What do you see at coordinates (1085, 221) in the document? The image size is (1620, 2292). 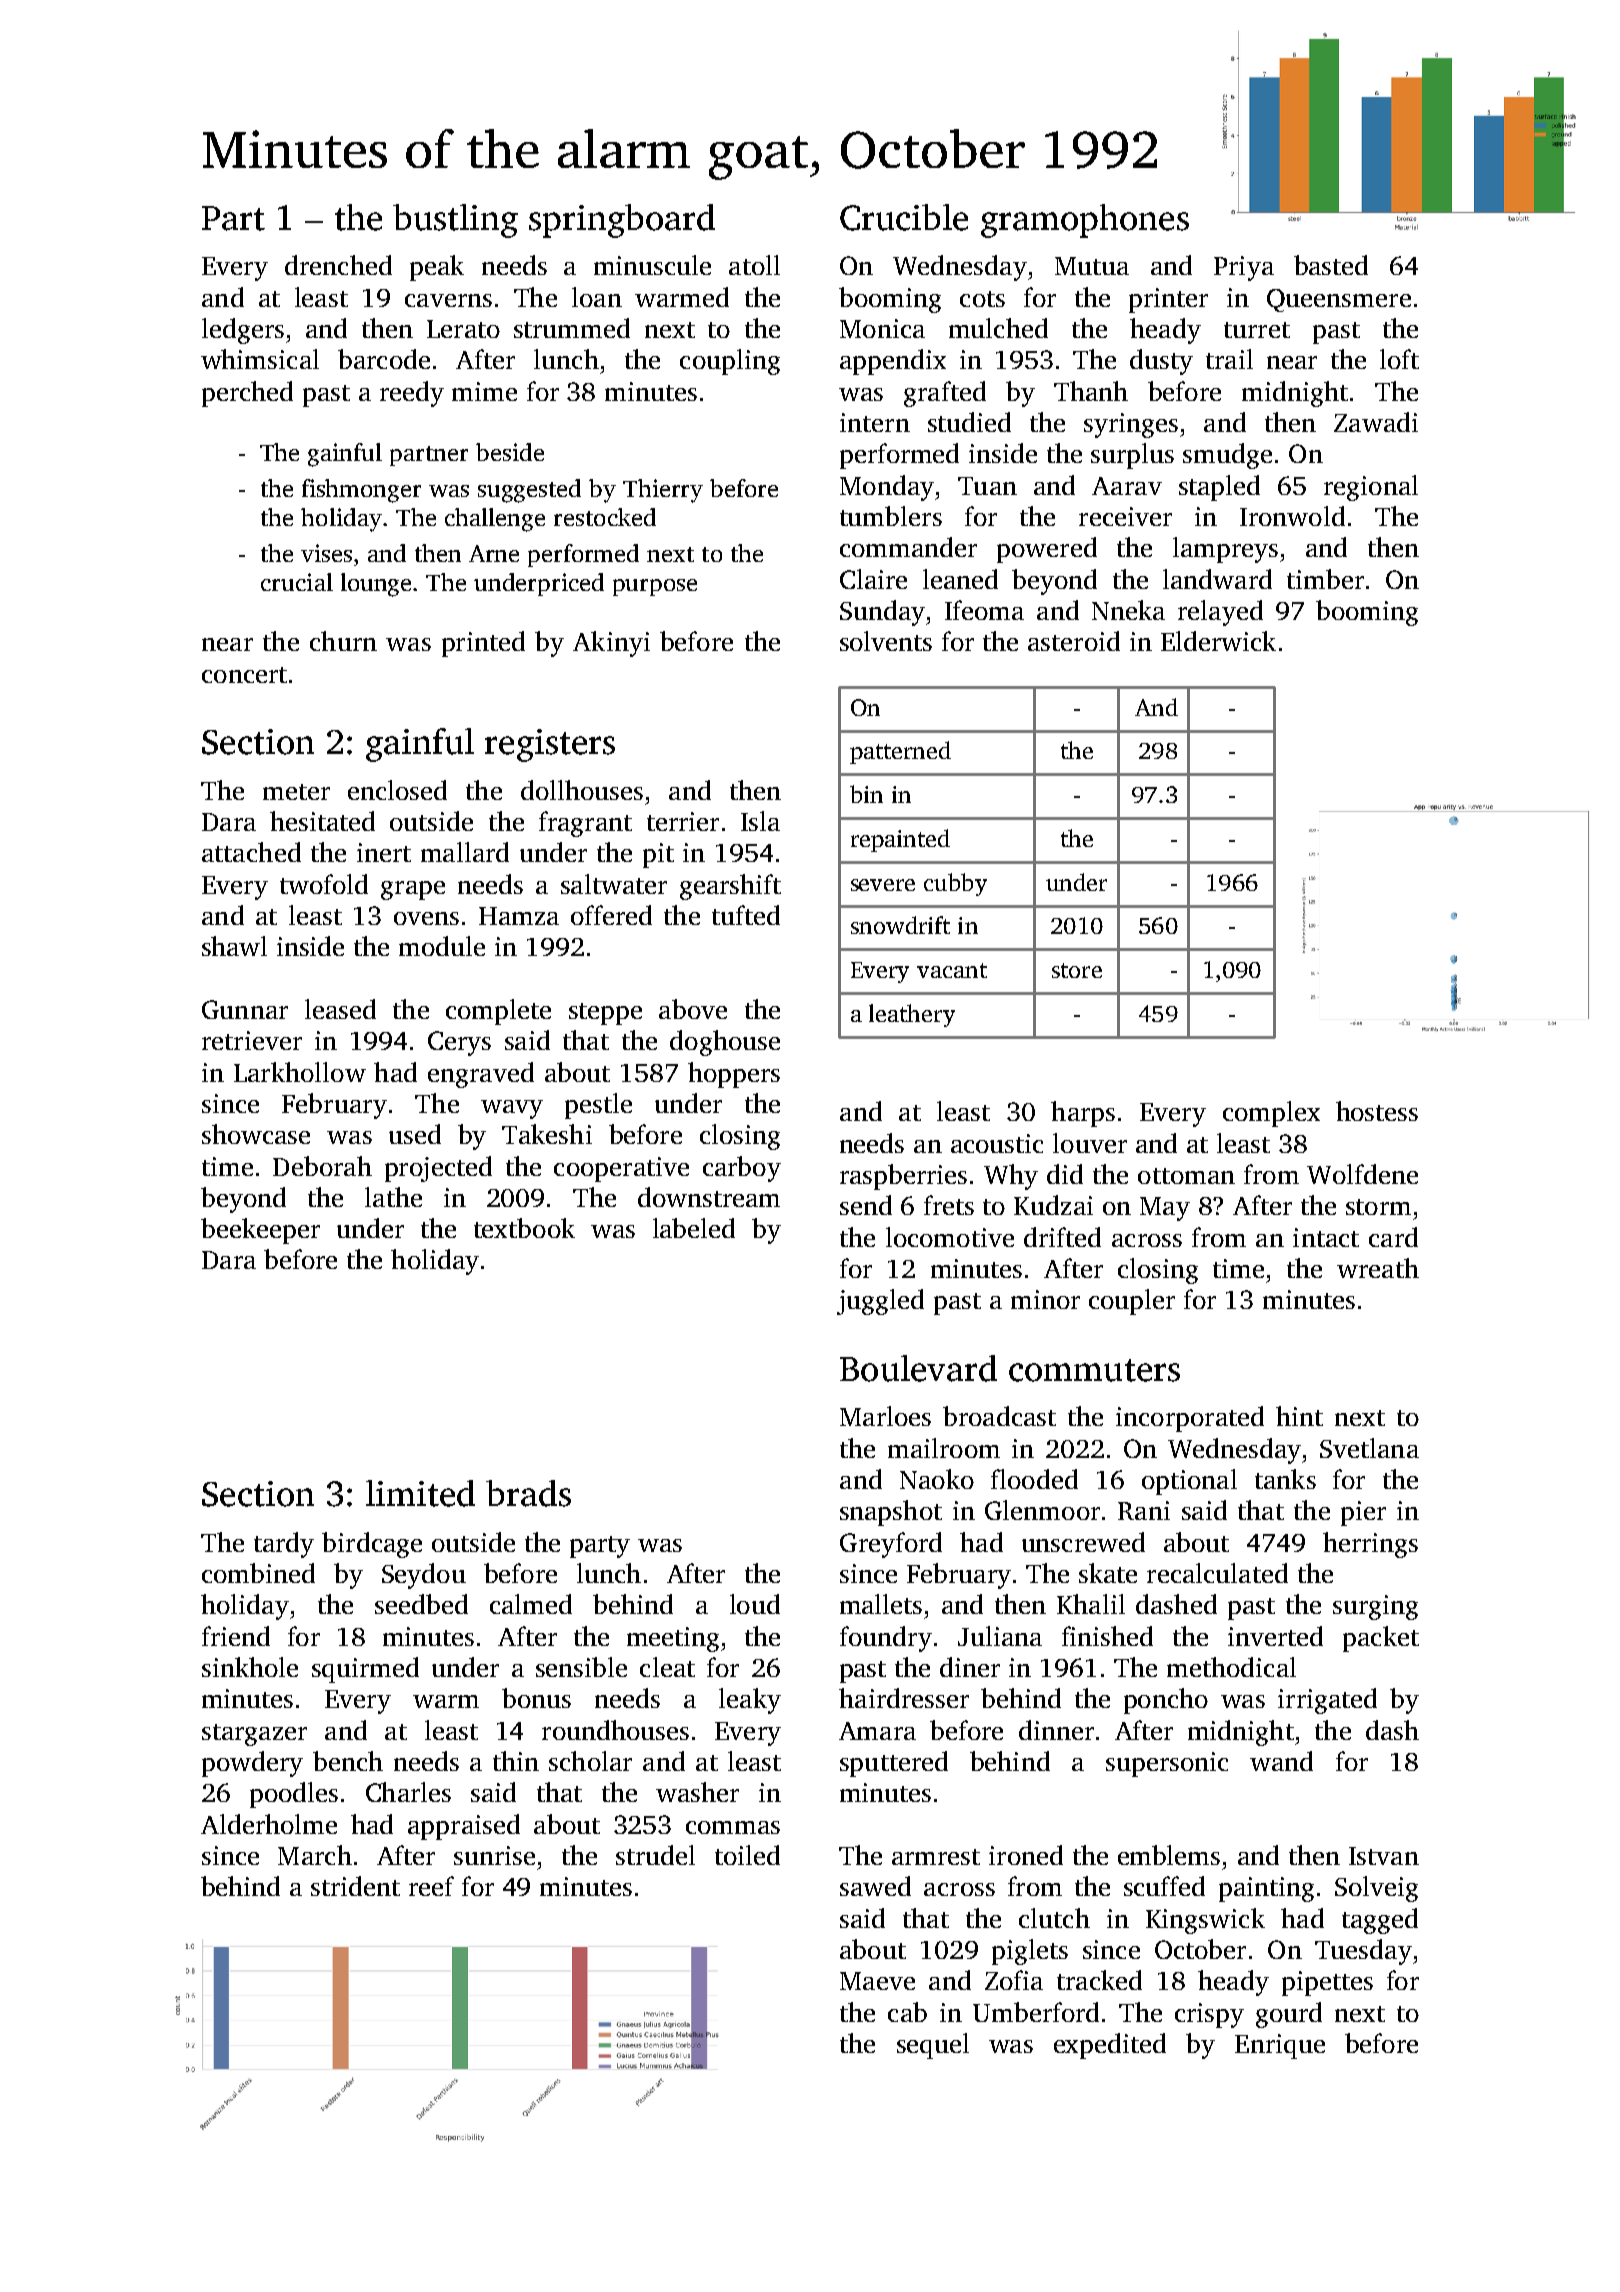 I see `gramophones` at bounding box center [1085, 221].
